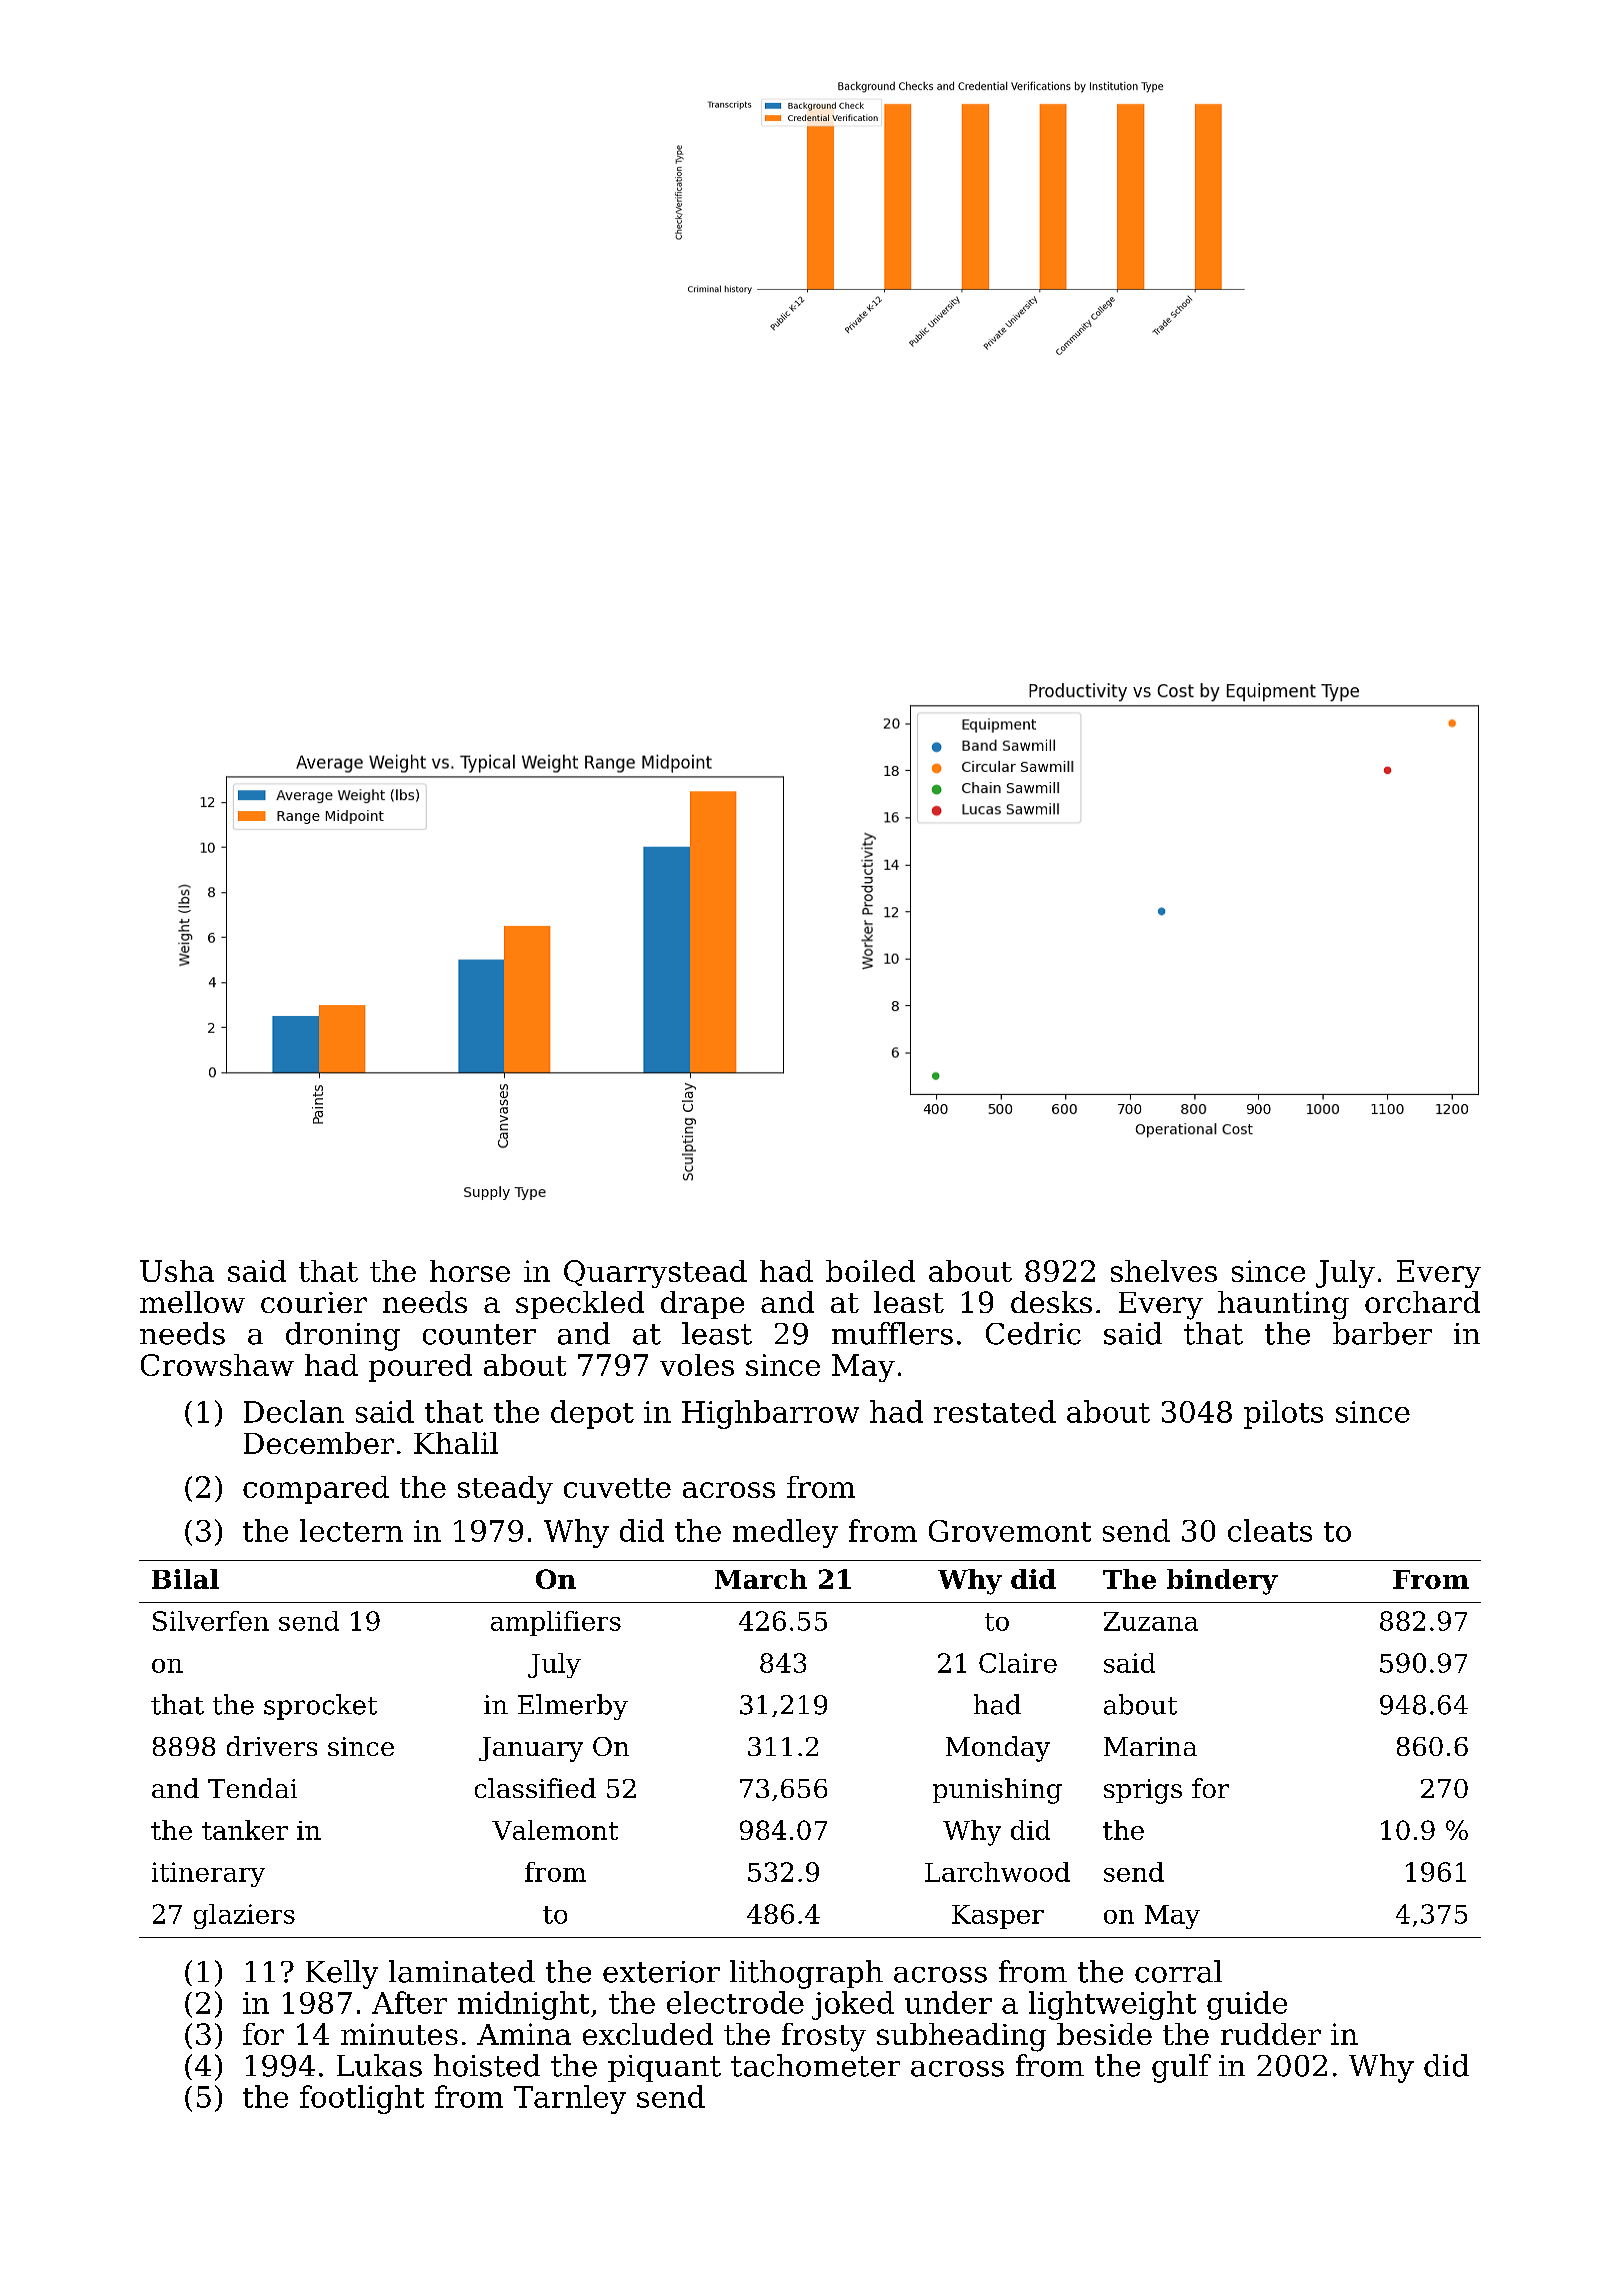 The height and width of the page is (2292, 1620). Describe the element at coordinates (998, 1917) in the page. I see `Kasper` at that location.
